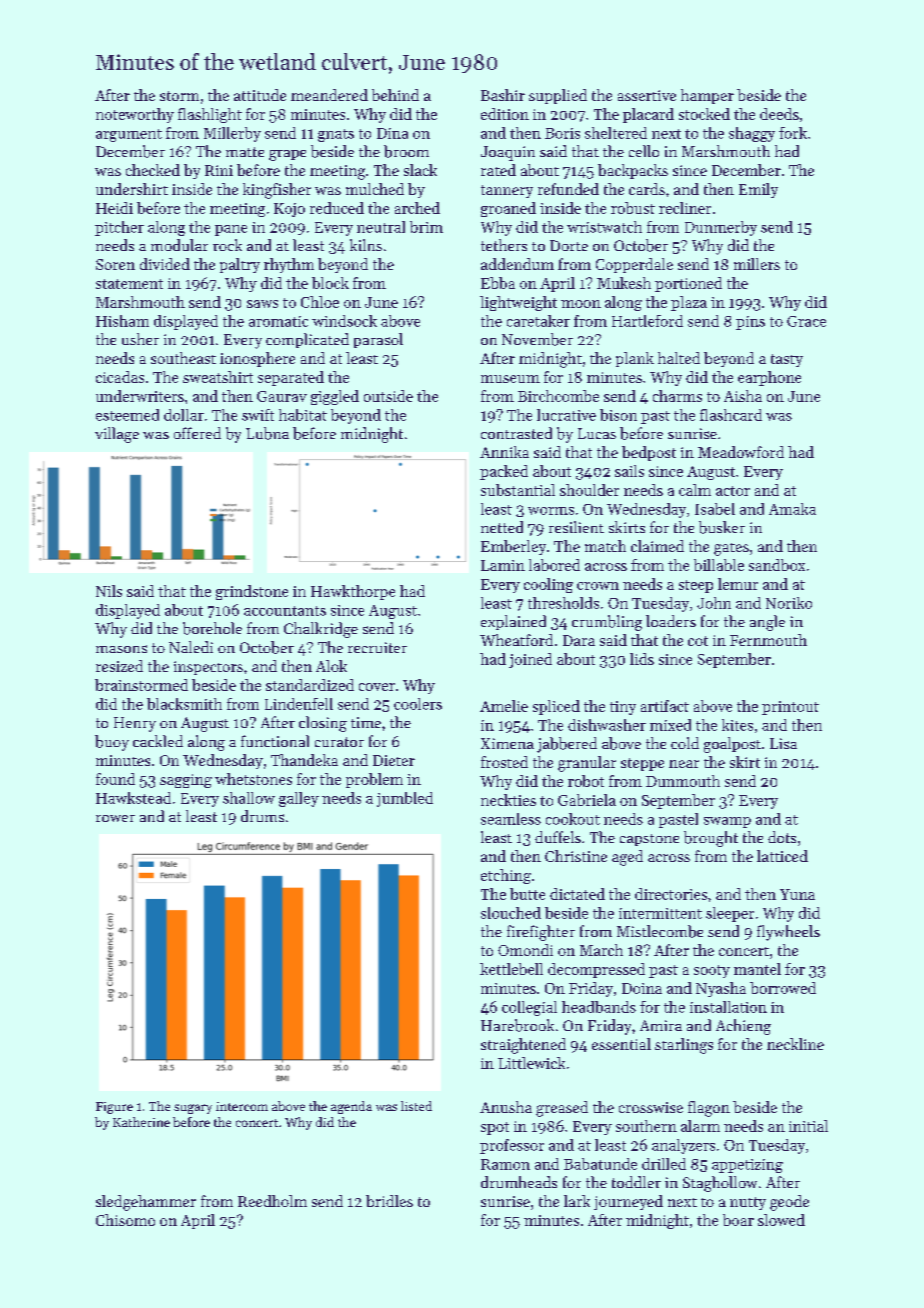 The width and height of the screenshot is (924, 1308). What do you see at coordinates (272, 1201) in the screenshot?
I see `Reedholm` at bounding box center [272, 1201].
